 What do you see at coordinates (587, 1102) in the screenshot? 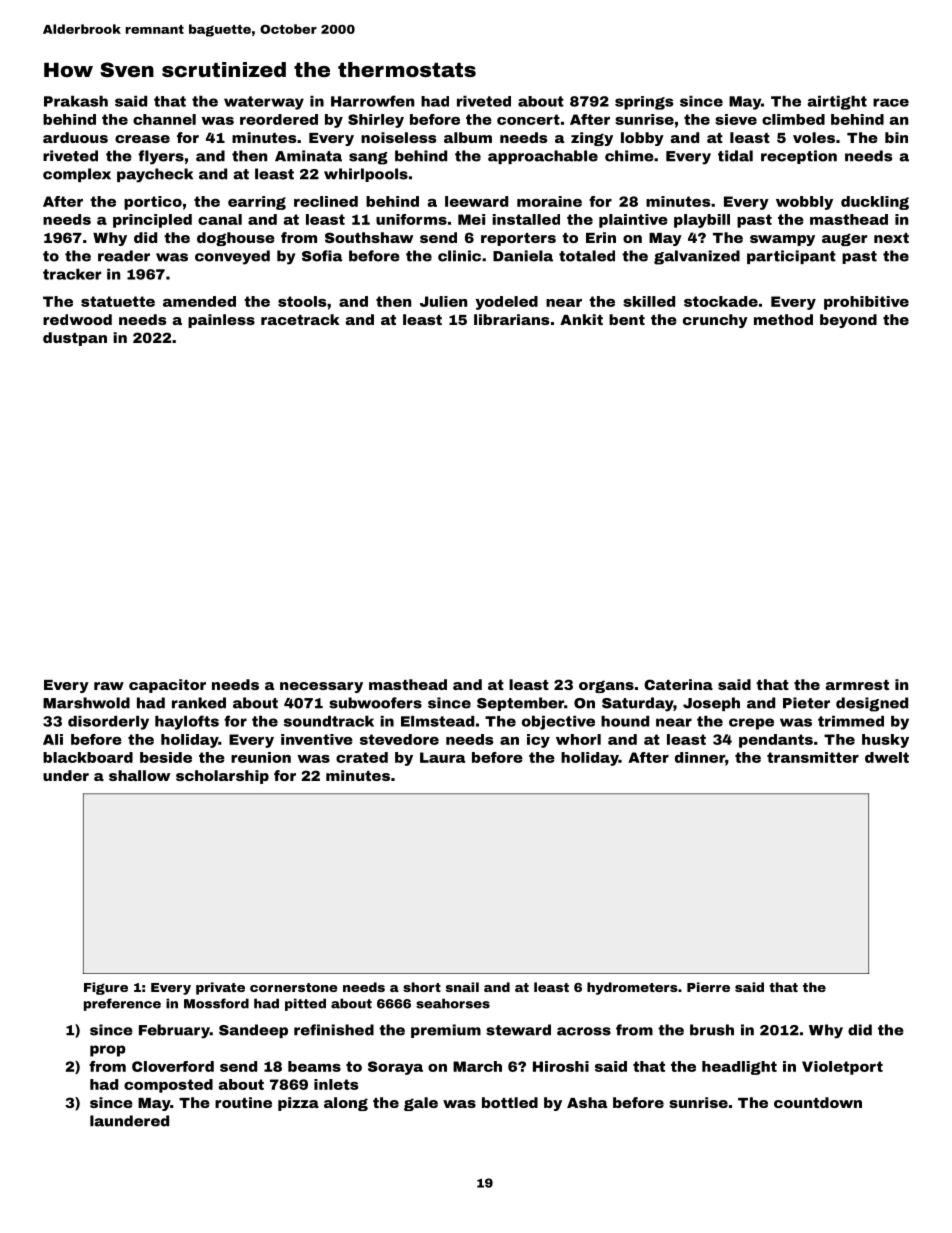
I see `Asha` at bounding box center [587, 1102].
